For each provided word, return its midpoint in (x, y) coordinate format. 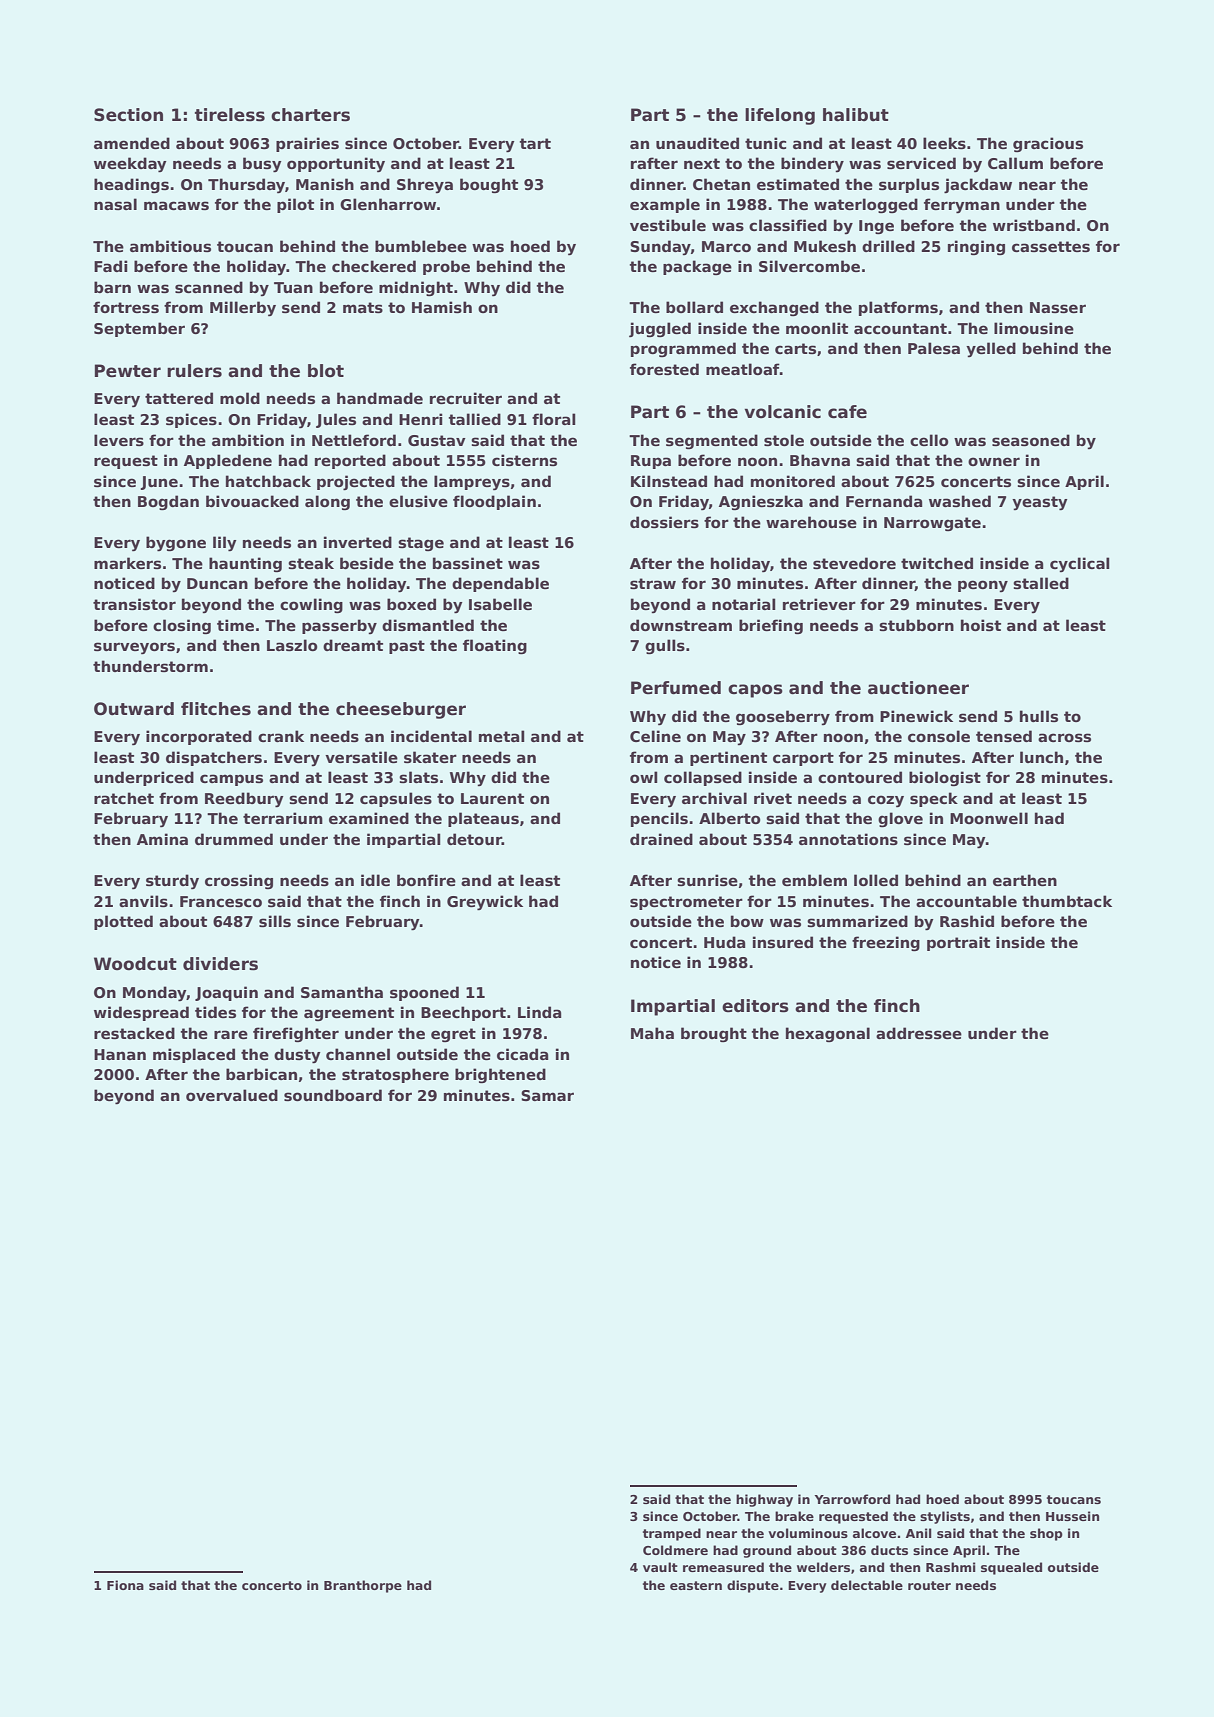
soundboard (333, 1095)
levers (119, 440)
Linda (540, 1012)
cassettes (1051, 247)
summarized (857, 921)
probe (446, 267)
